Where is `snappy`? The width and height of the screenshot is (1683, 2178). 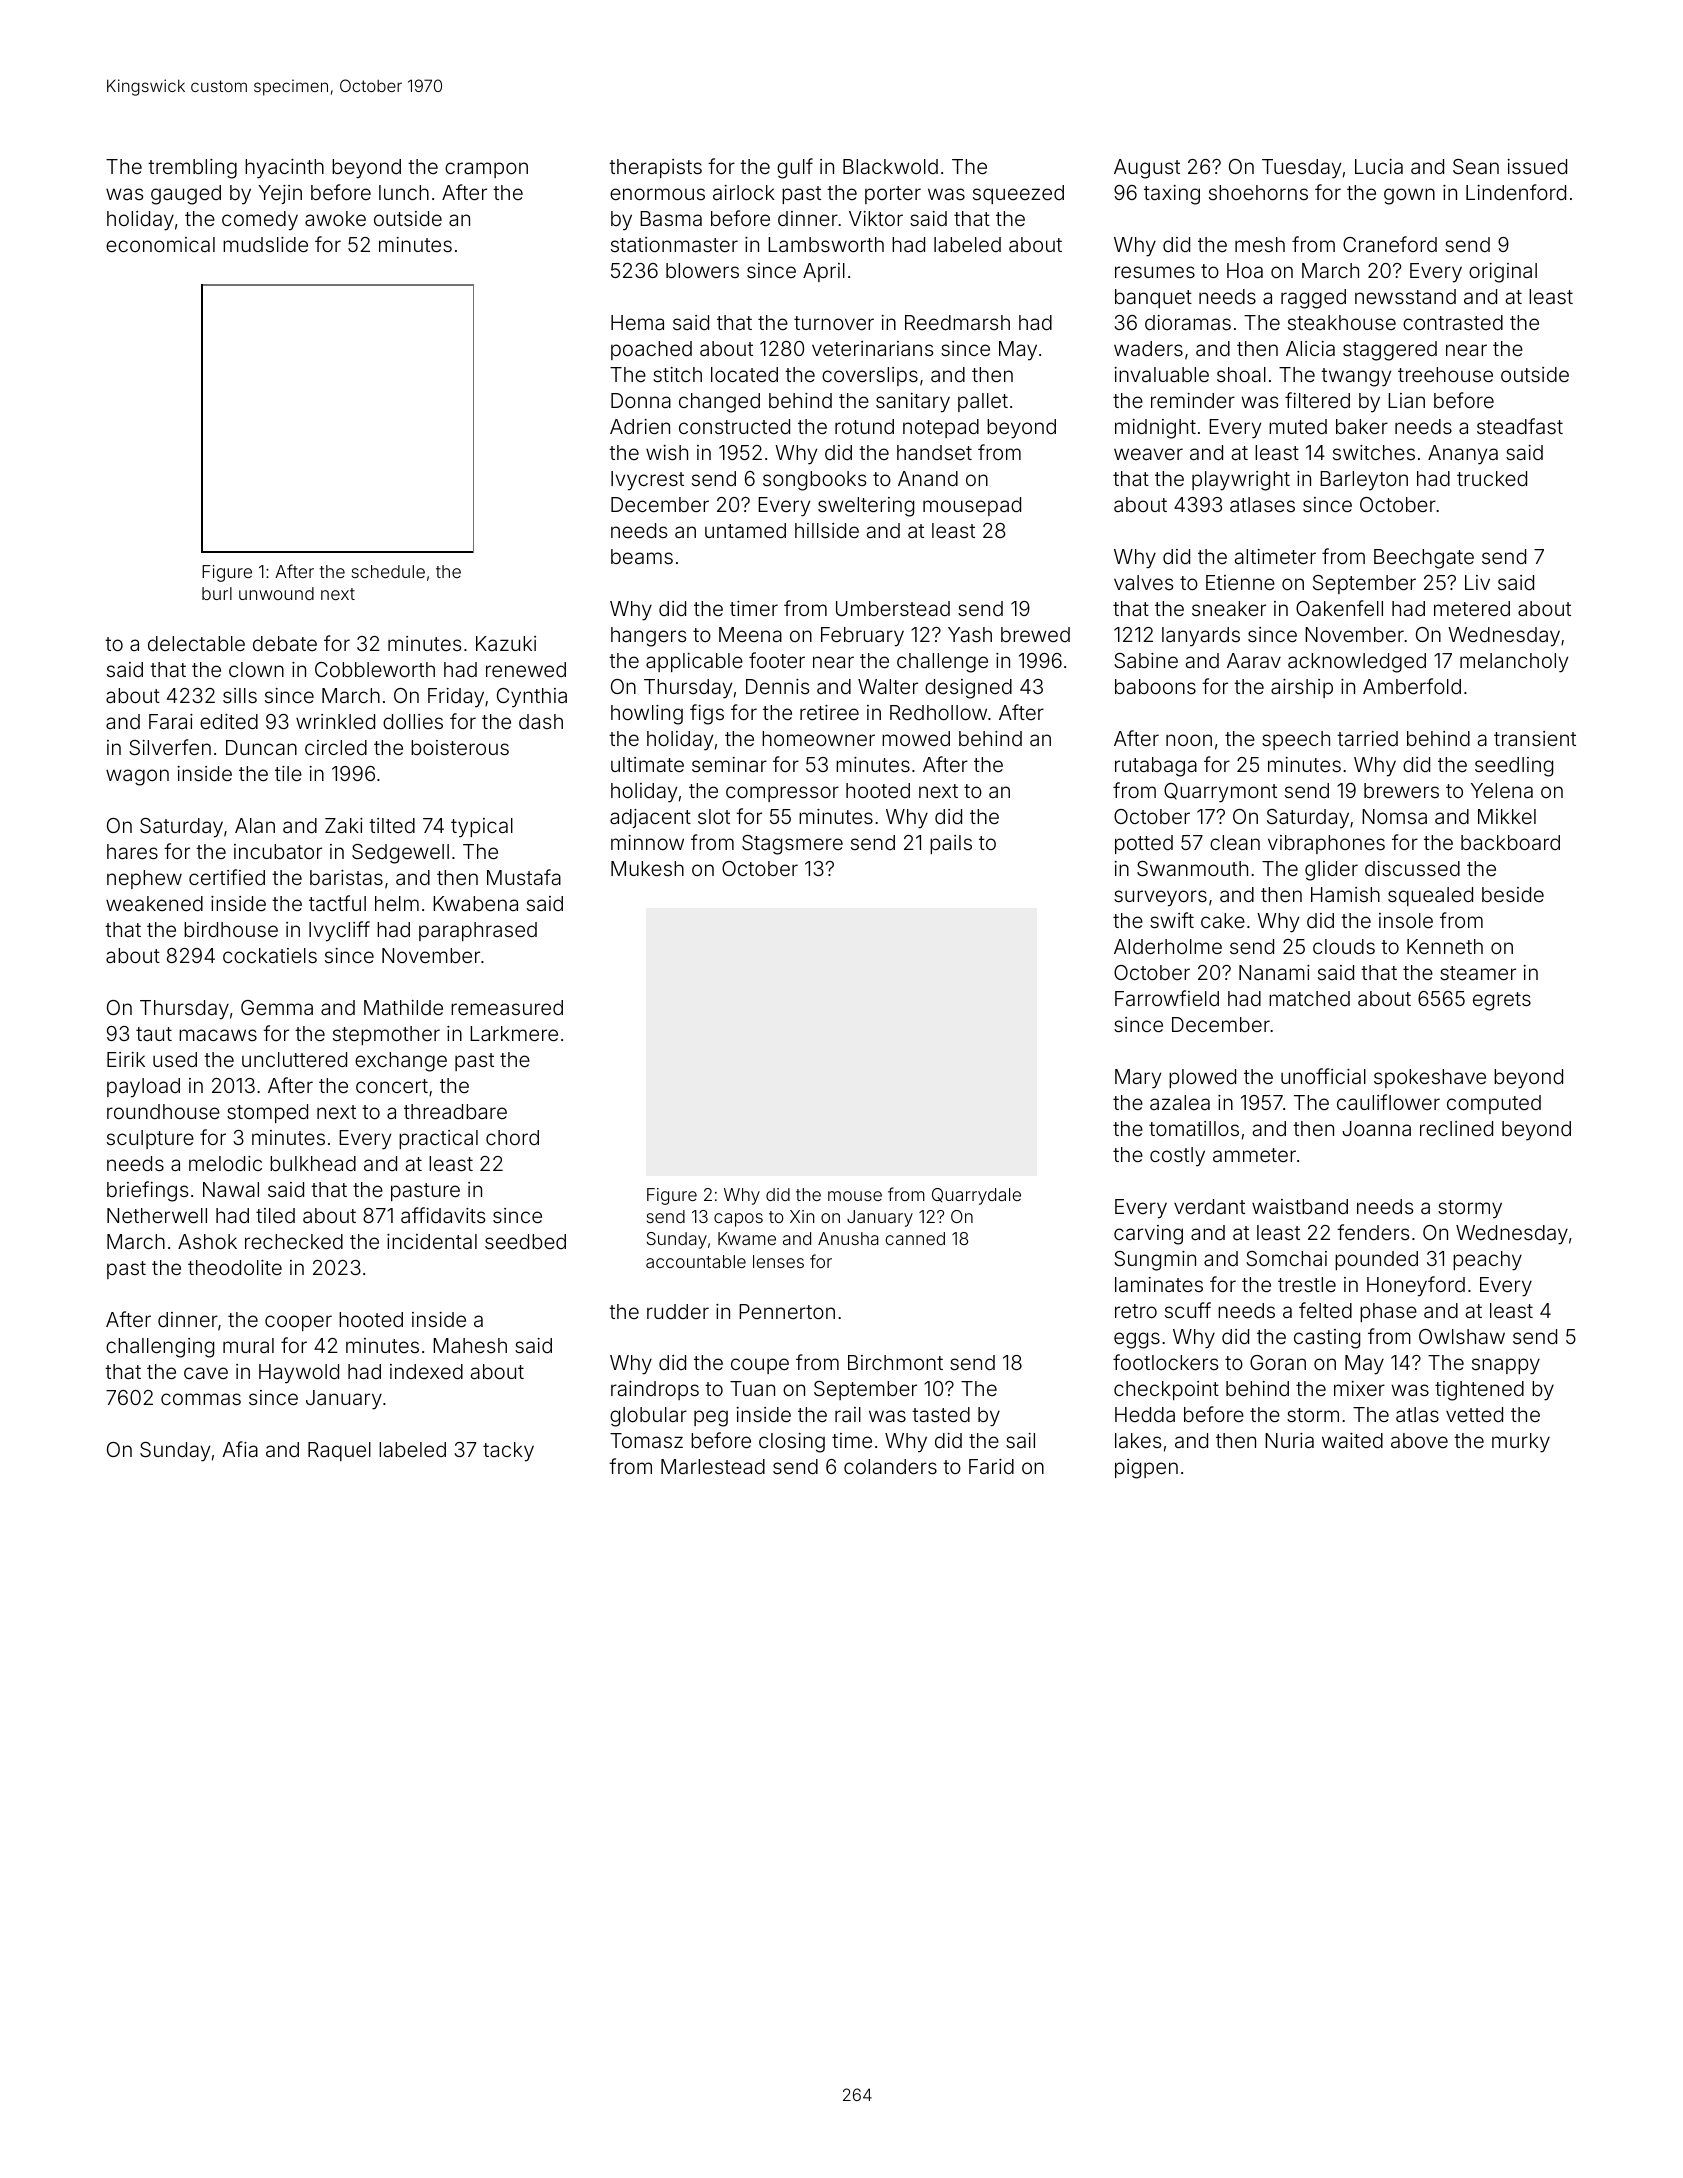 snappy is located at coordinates (1506, 1366).
